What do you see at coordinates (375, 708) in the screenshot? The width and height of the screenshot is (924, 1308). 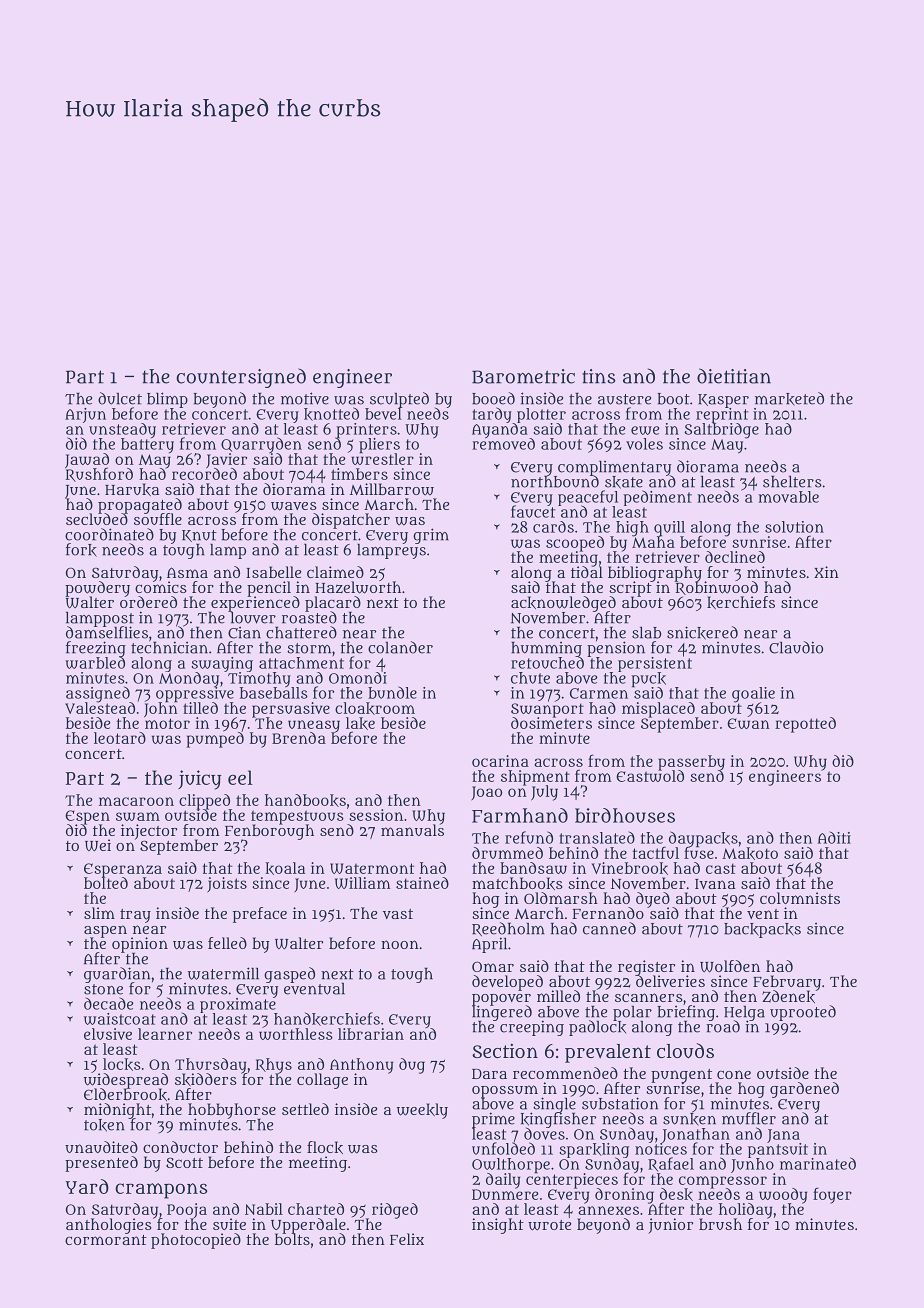 I see `cloakroom` at bounding box center [375, 708].
